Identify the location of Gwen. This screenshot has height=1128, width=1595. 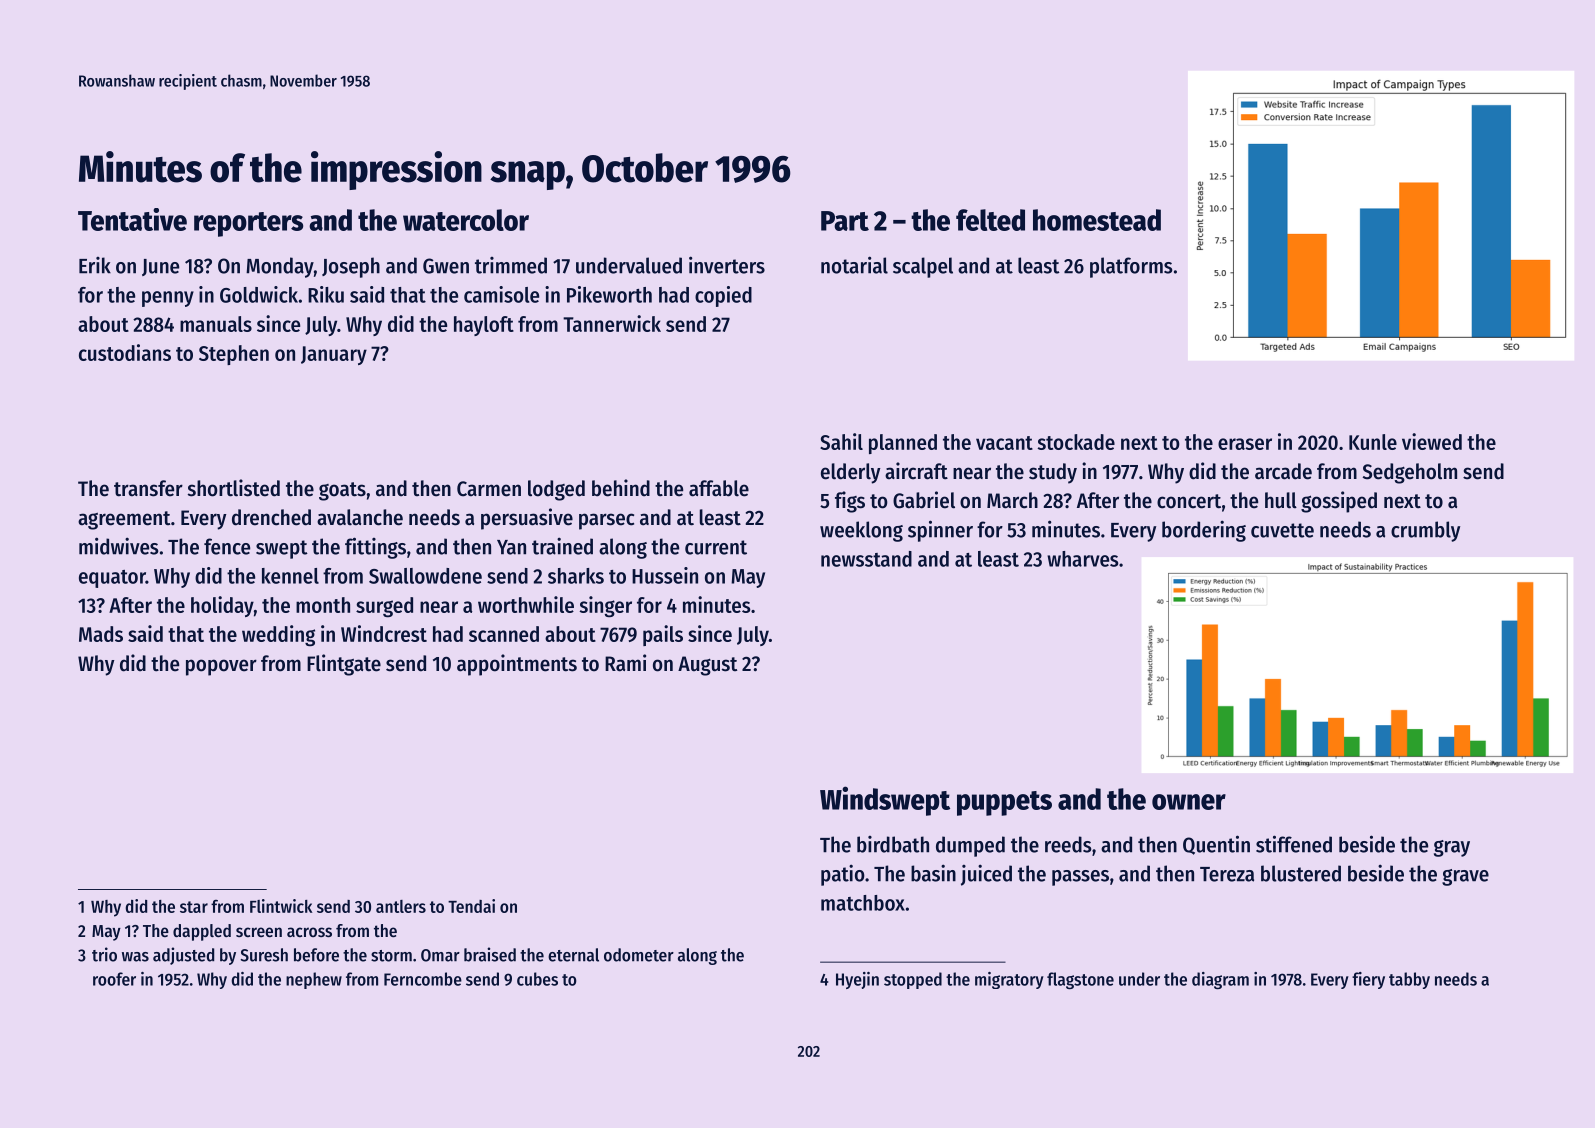
(446, 266).
